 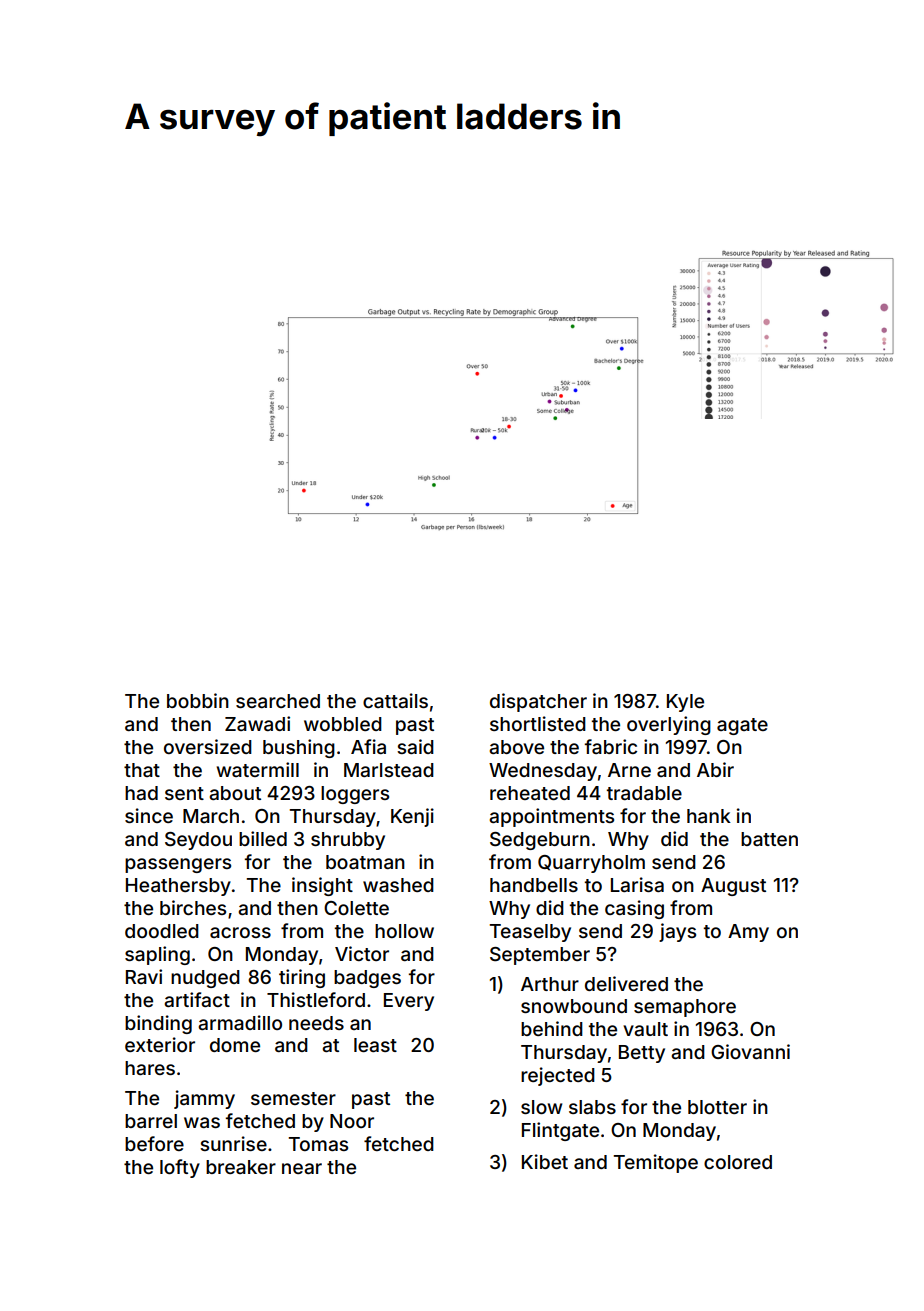 What do you see at coordinates (685, 1008) in the screenshot?
I see `semaphore` at bounding box center [685, 1008].
